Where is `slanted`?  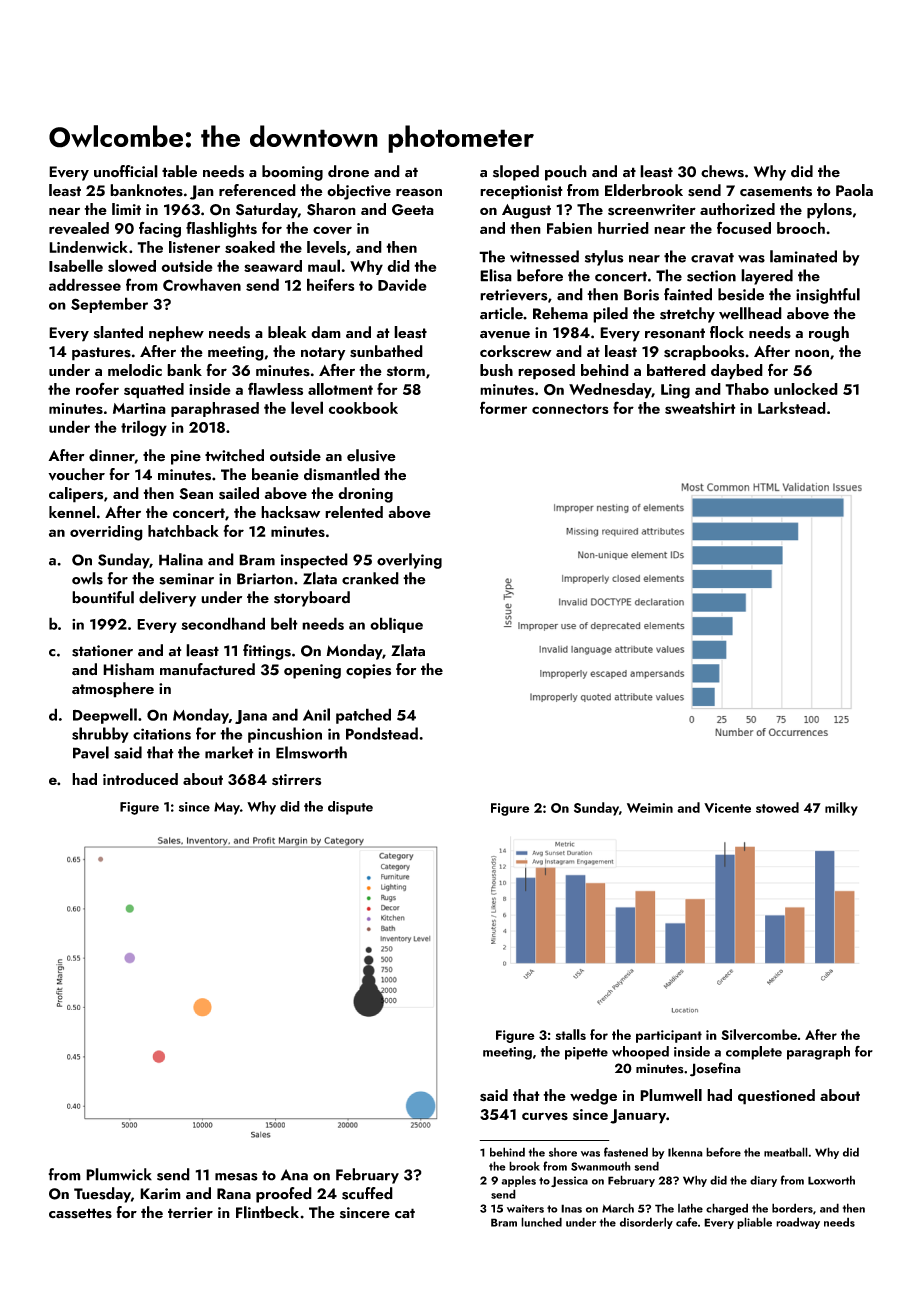
slanted is located at coordinates (118, 332).
